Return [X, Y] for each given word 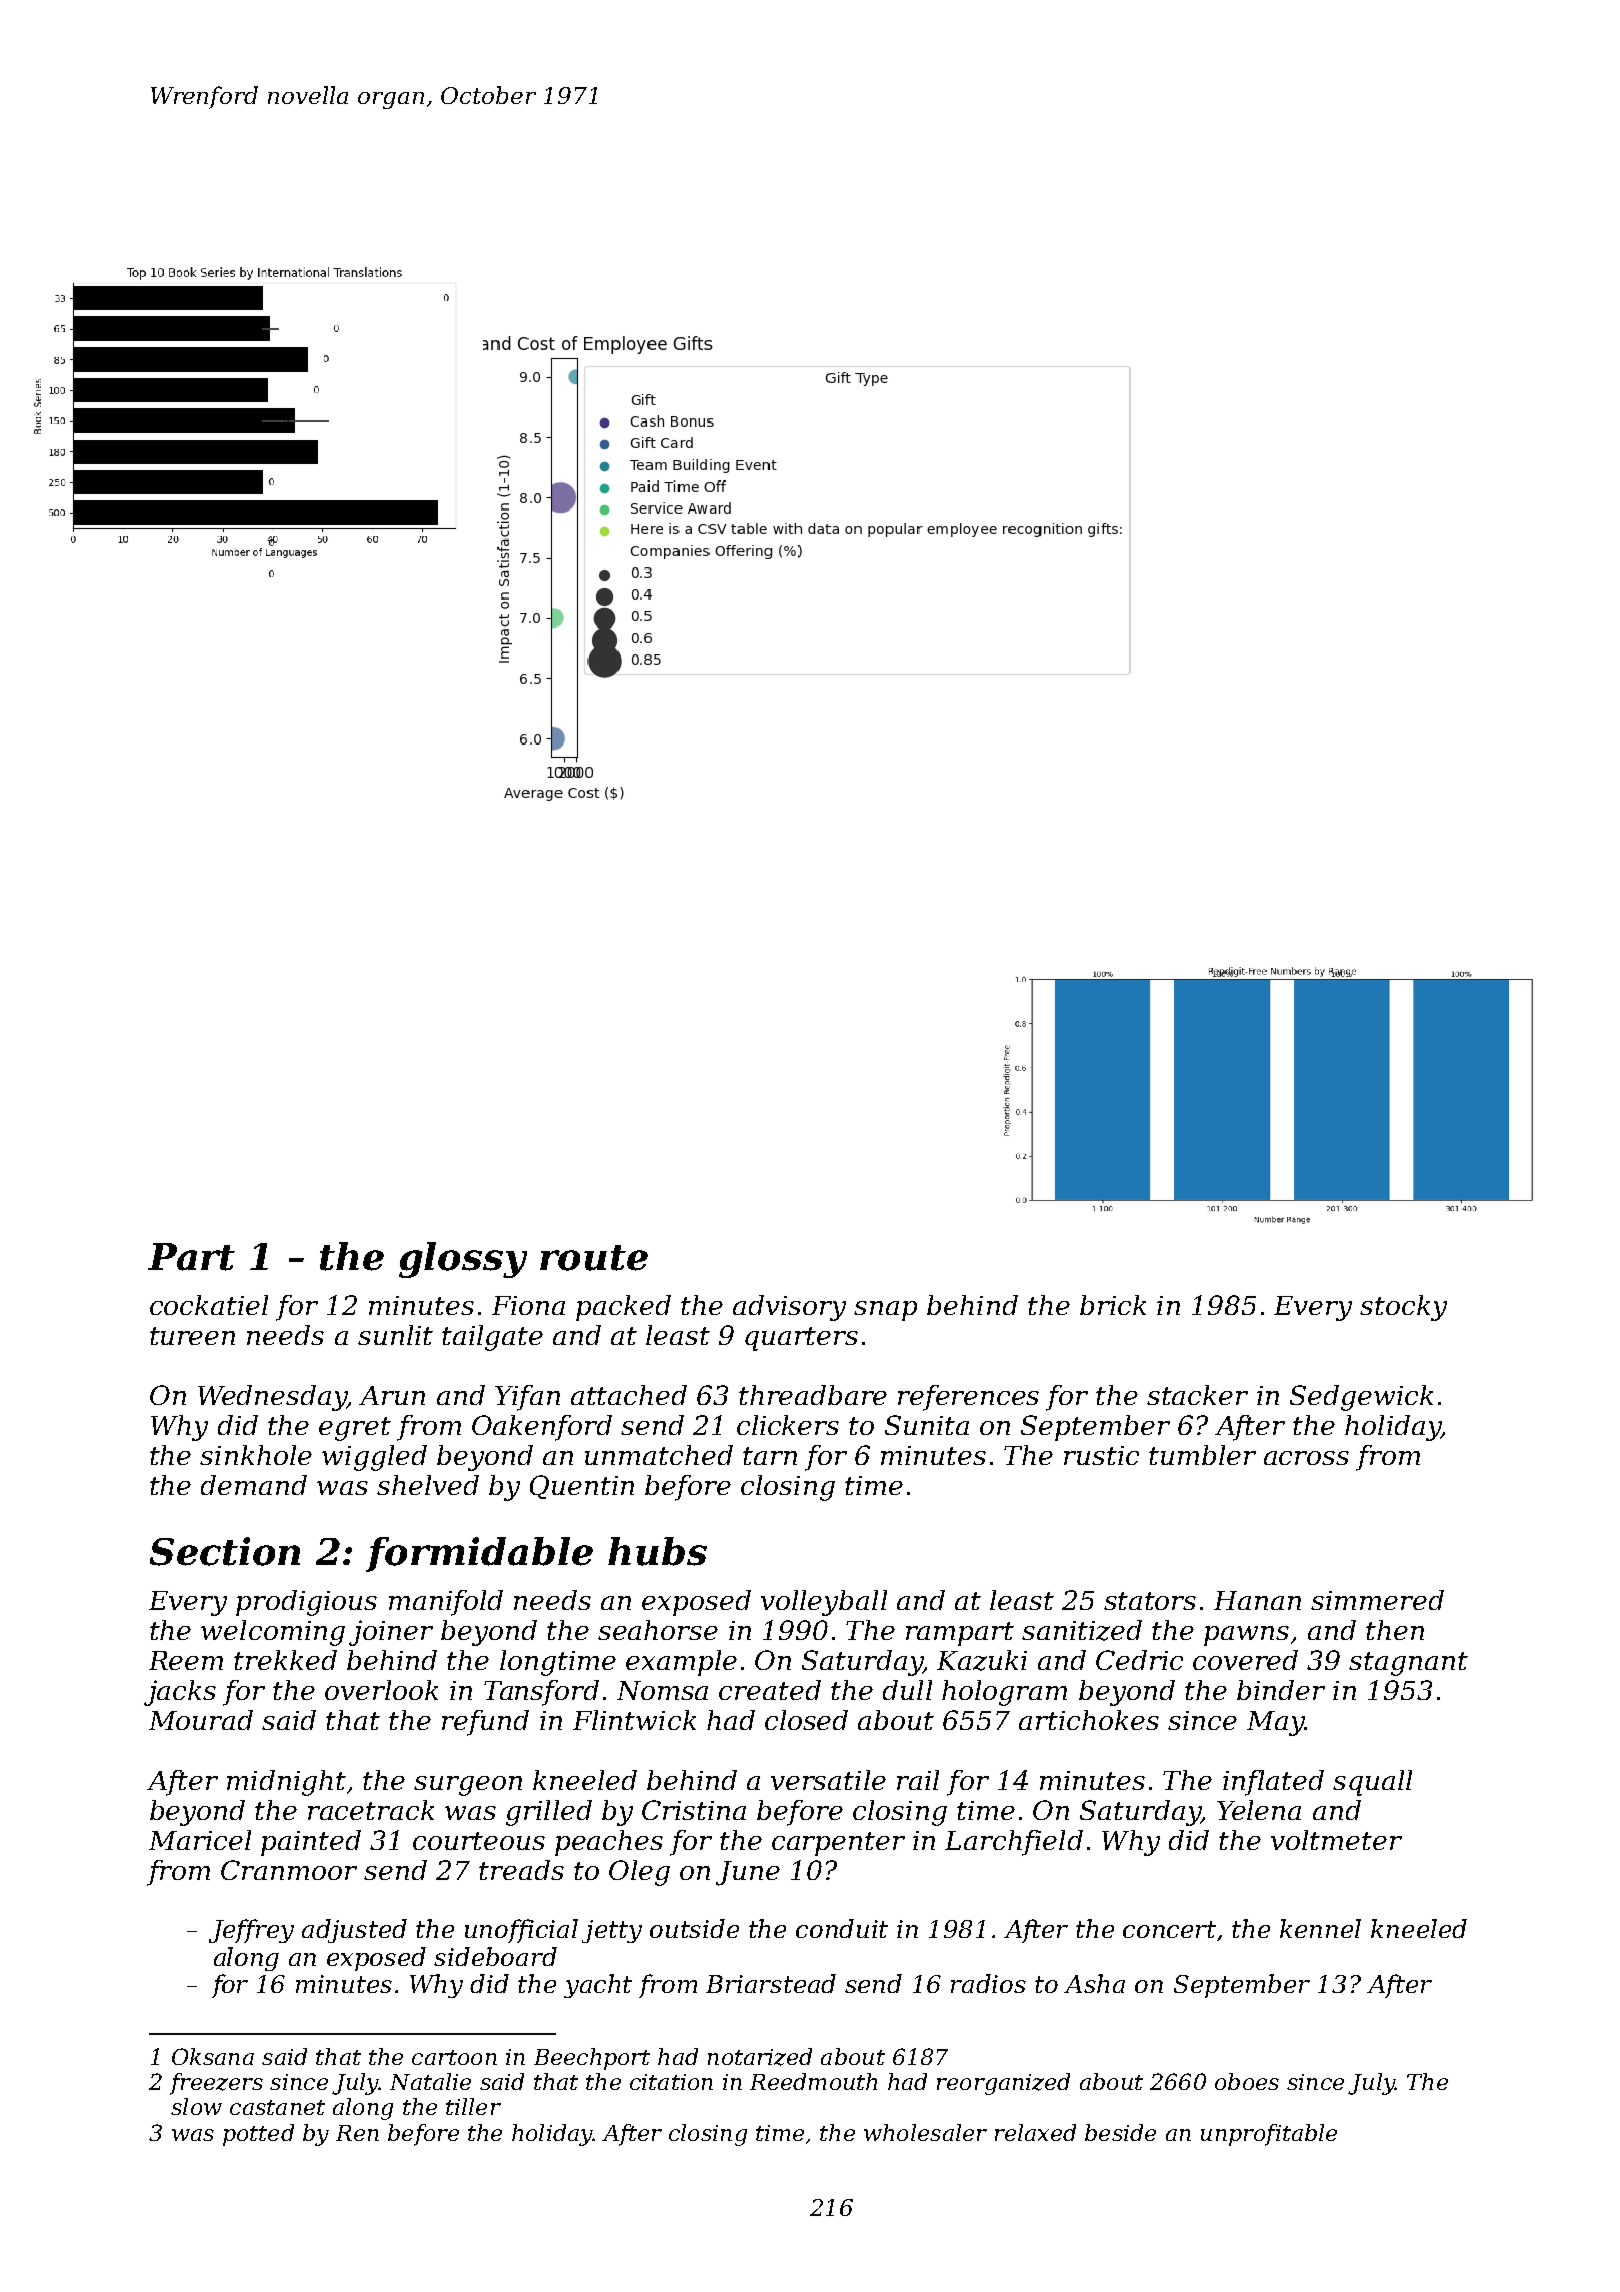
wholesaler [925, 2132]
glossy [463, 1260]
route [594, 1258]
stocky [1403, 1308]
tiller [473, 2106]
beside [1120, 2132]
